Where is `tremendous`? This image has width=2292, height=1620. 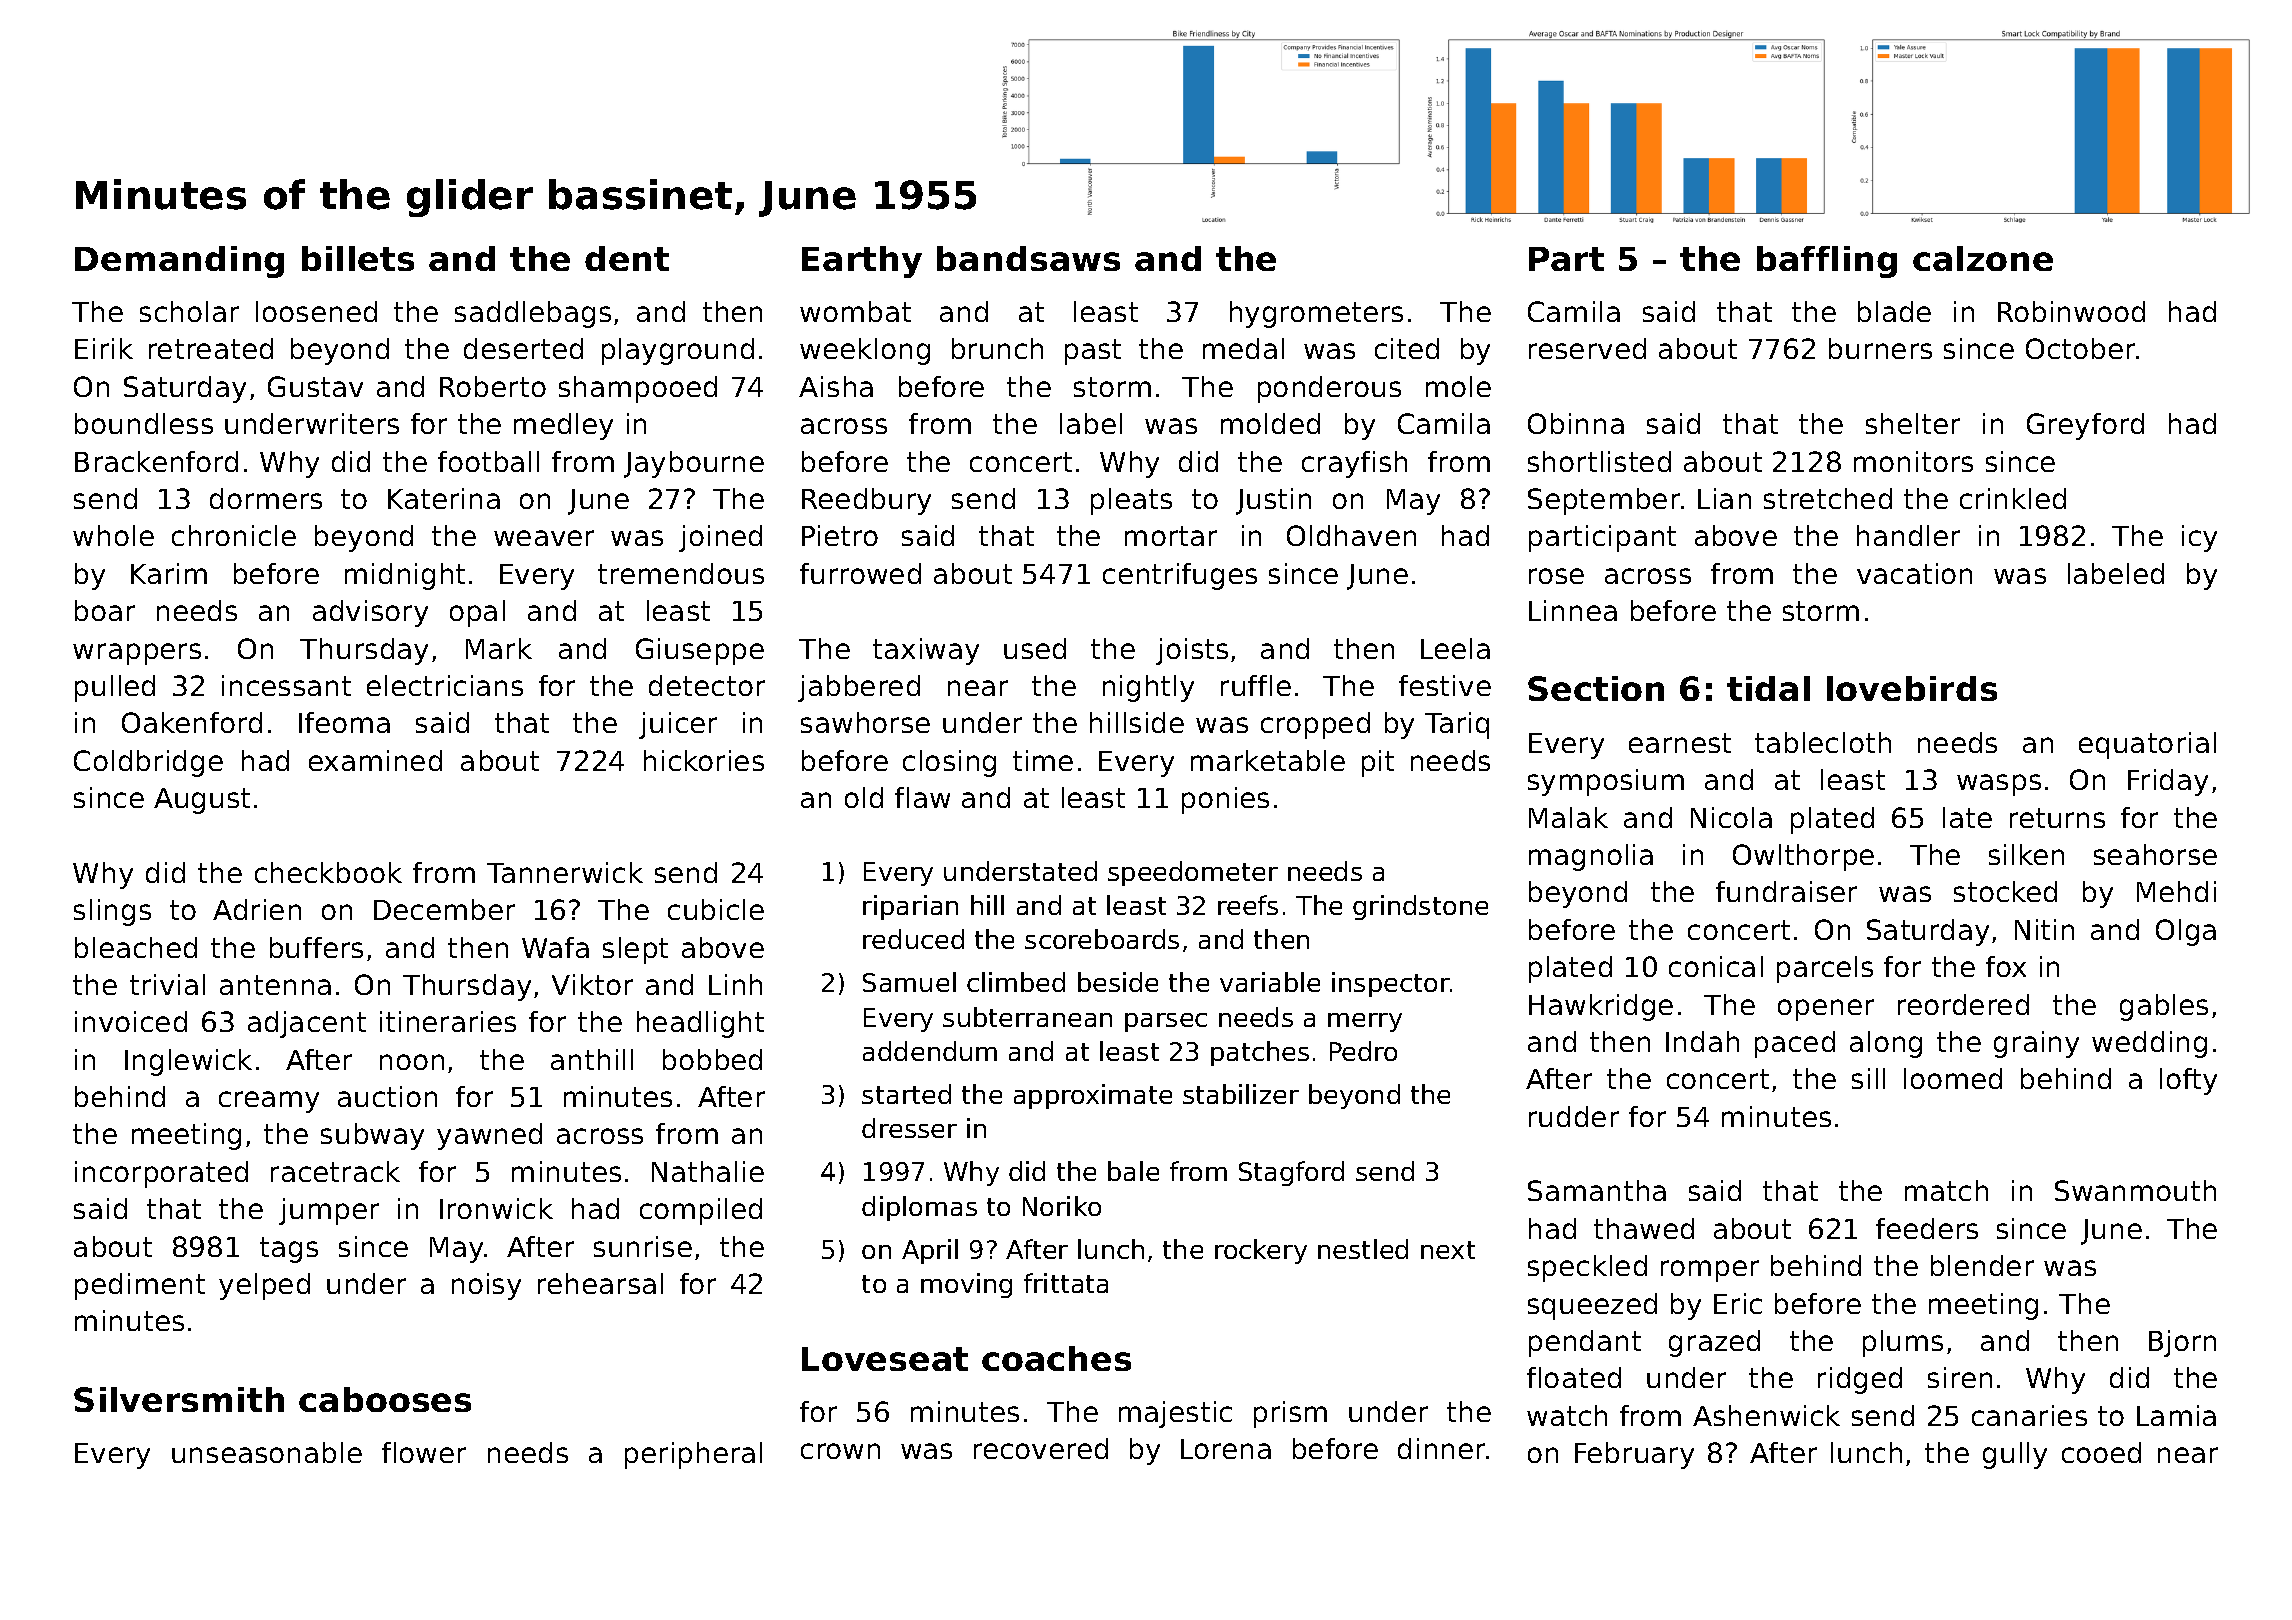 tremendous is located at coordinates (681, 573).
